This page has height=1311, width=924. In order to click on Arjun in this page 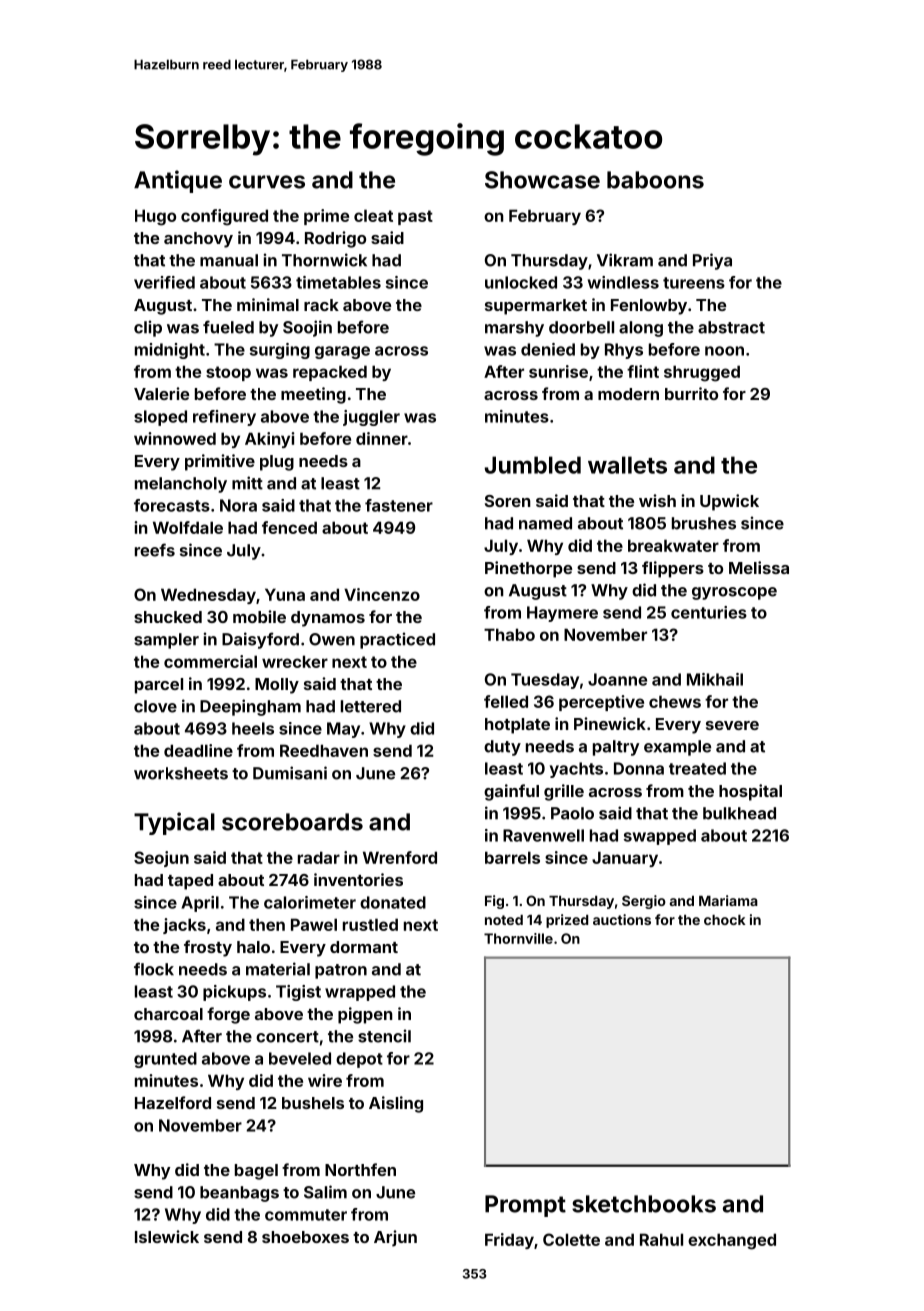, I will do `click(395, 1238)`.
